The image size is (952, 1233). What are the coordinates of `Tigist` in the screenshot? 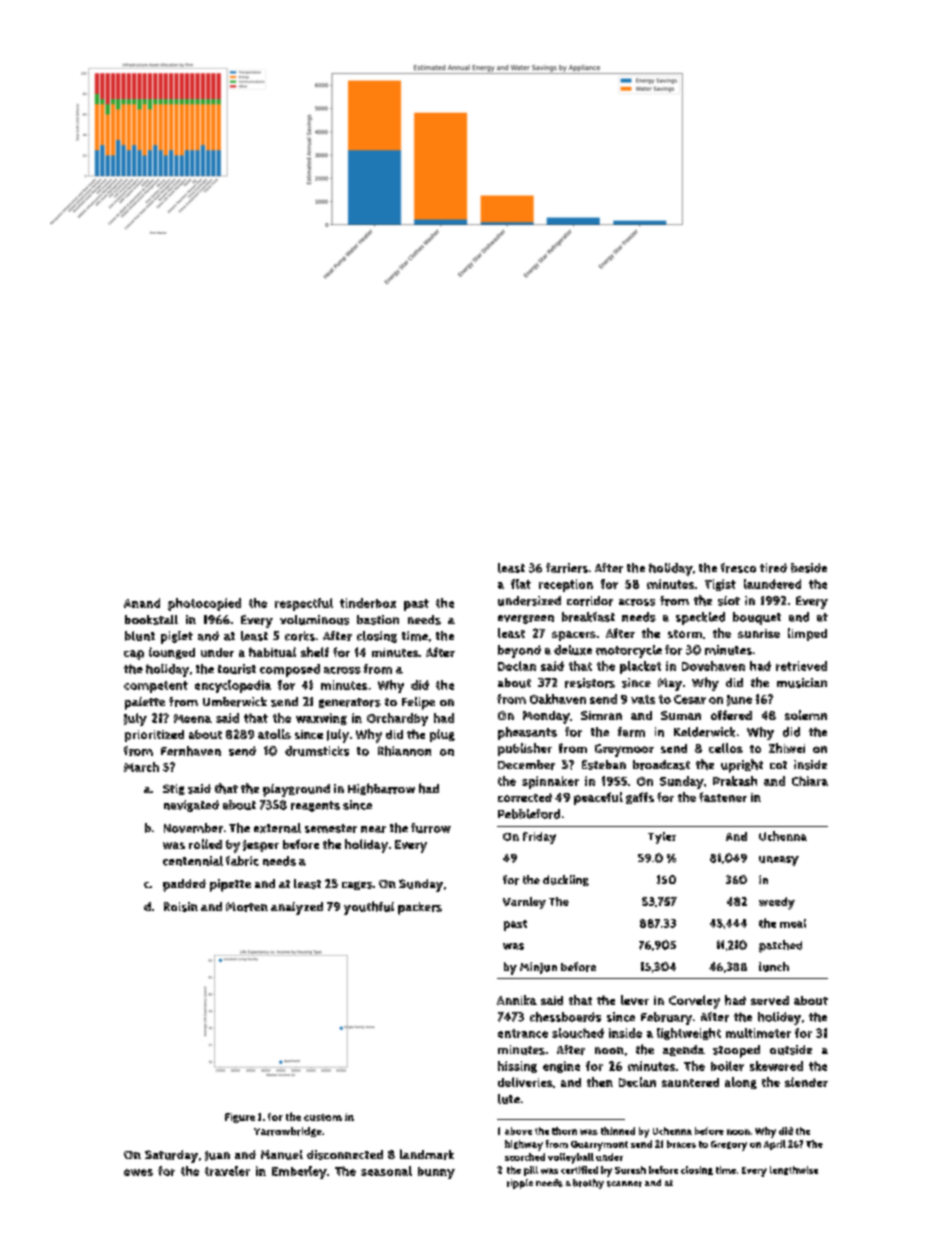 It's located at (720, 585).
